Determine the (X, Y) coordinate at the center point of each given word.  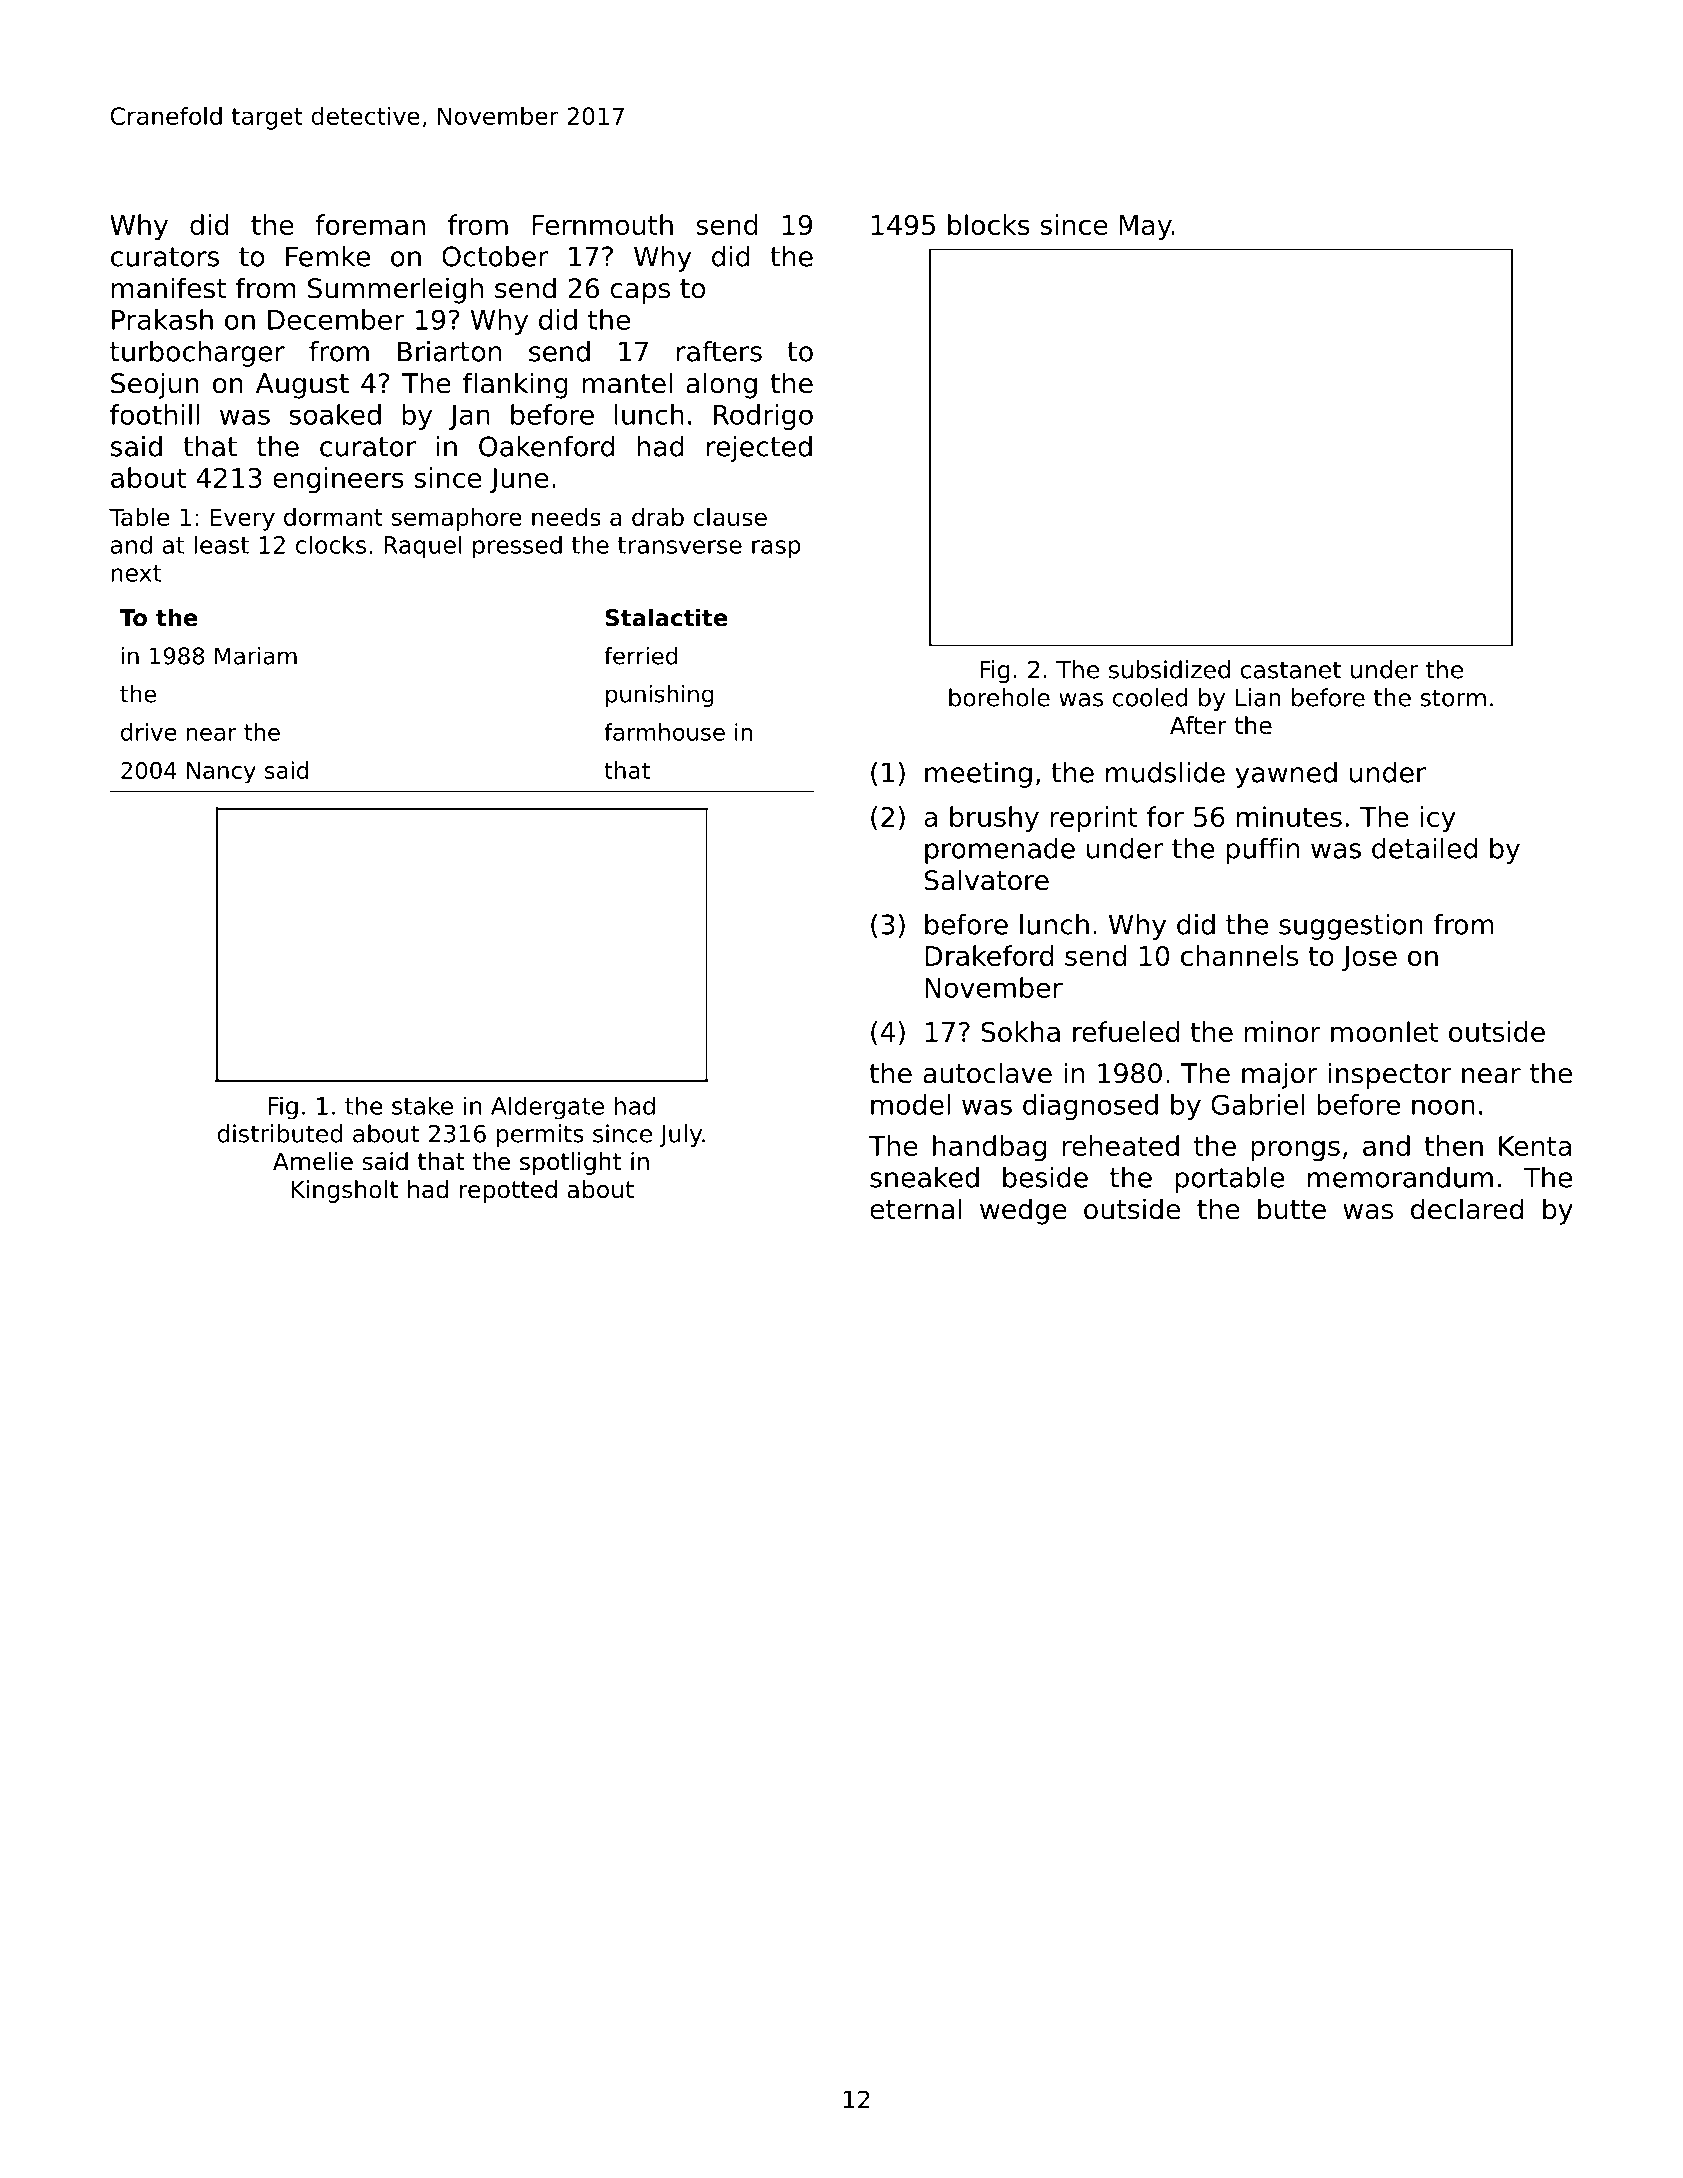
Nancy (221, 773)
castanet (1291, 670)
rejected (759, 449)
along (721, 385)
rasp (776, 549)
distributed (280, 1133)
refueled (1126, 1031)
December (336, 319)
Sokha (1020, 1031)
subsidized (1169, 669)
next (136, 573)
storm (1453, 698)
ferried (640, 656)
